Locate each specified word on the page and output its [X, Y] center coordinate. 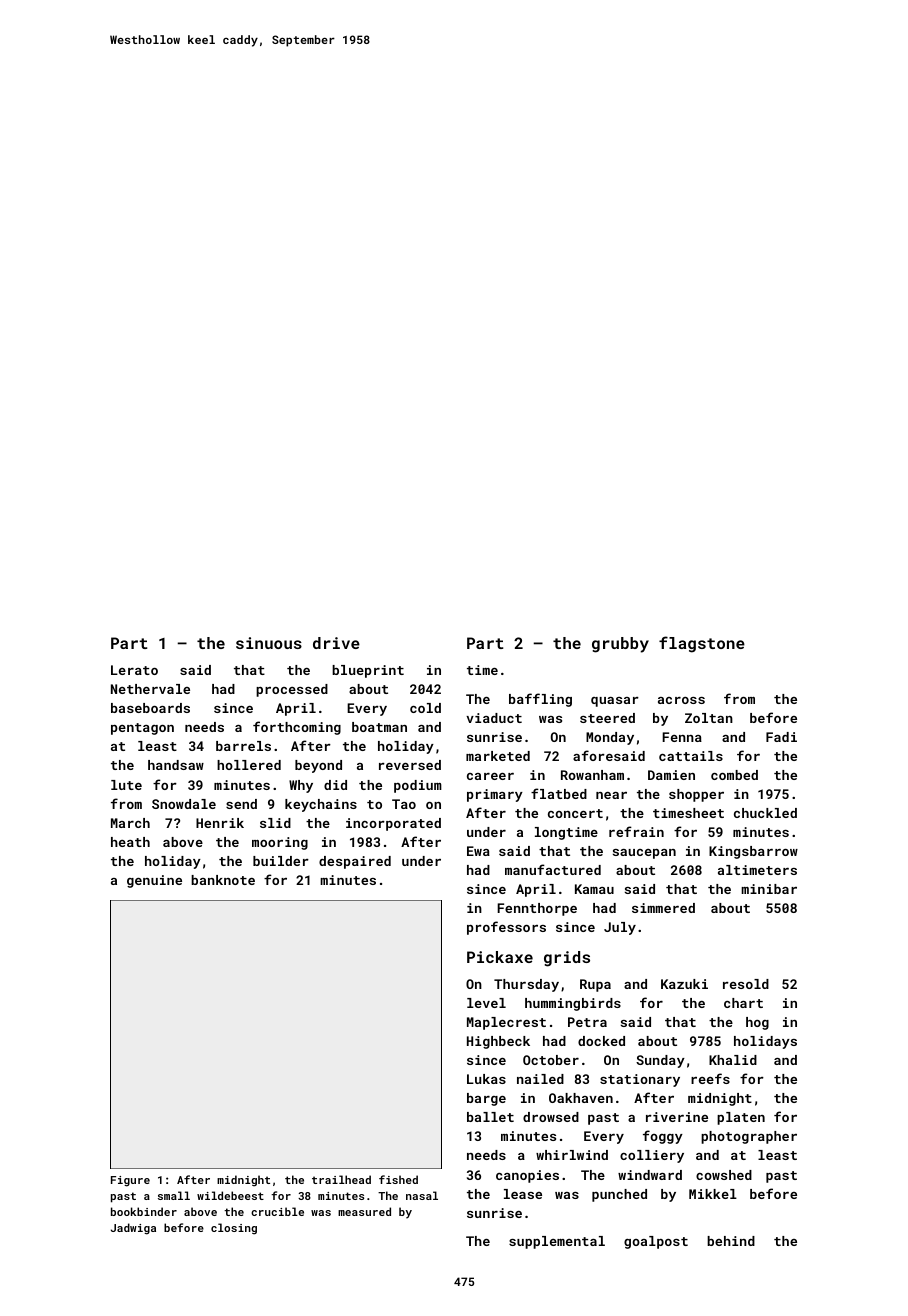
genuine [154, 881]
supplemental [557, 1242]
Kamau [594, 889]
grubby [620, 645]
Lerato [134, 670]
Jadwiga [133, 1229]
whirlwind [572, 1155]
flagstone [702, 644]
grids [567, 959]
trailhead [341, 1179]
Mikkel [713, 1194]
